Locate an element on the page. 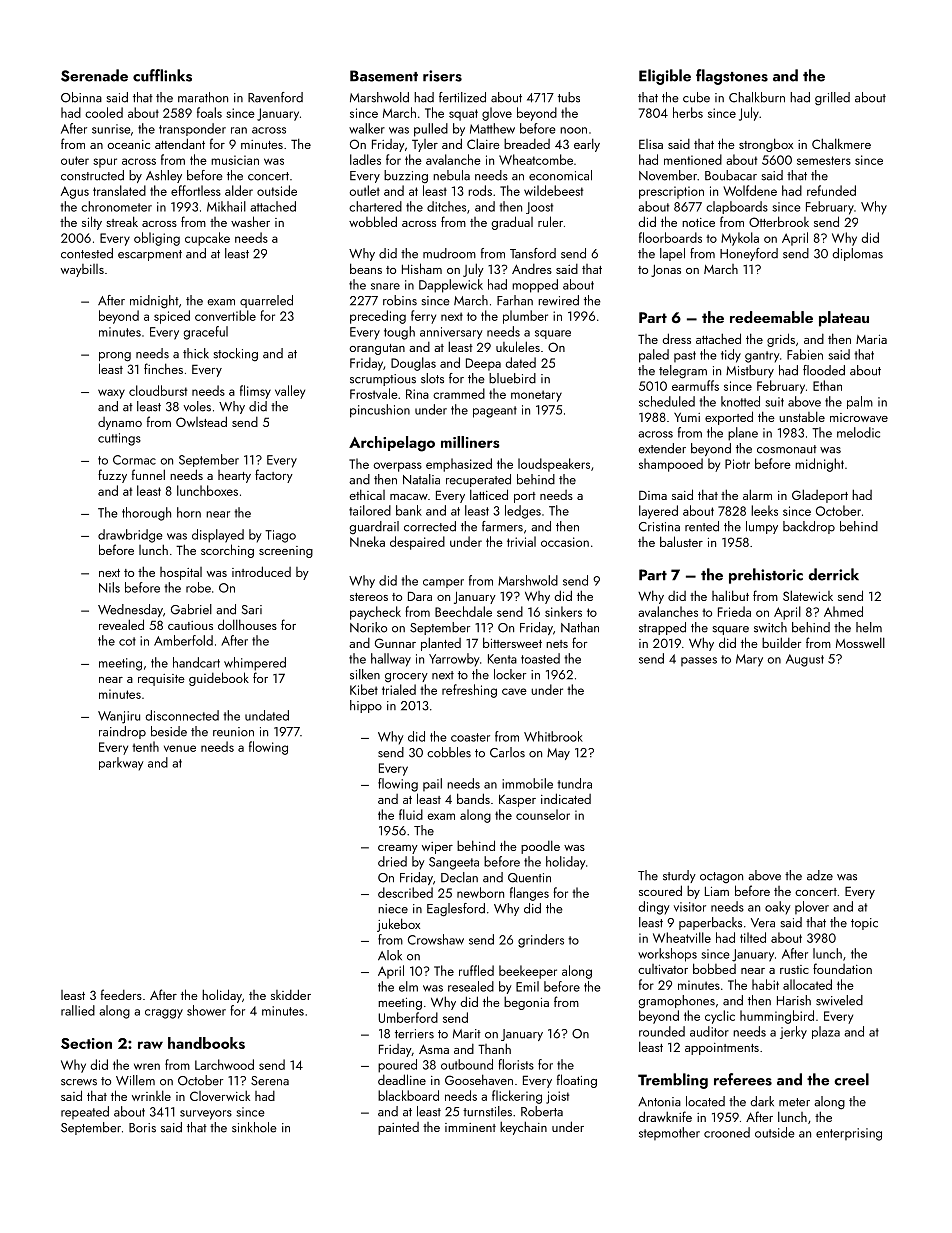 The image size is (952, 1233). occasion is located at coordinates (565, 542).
